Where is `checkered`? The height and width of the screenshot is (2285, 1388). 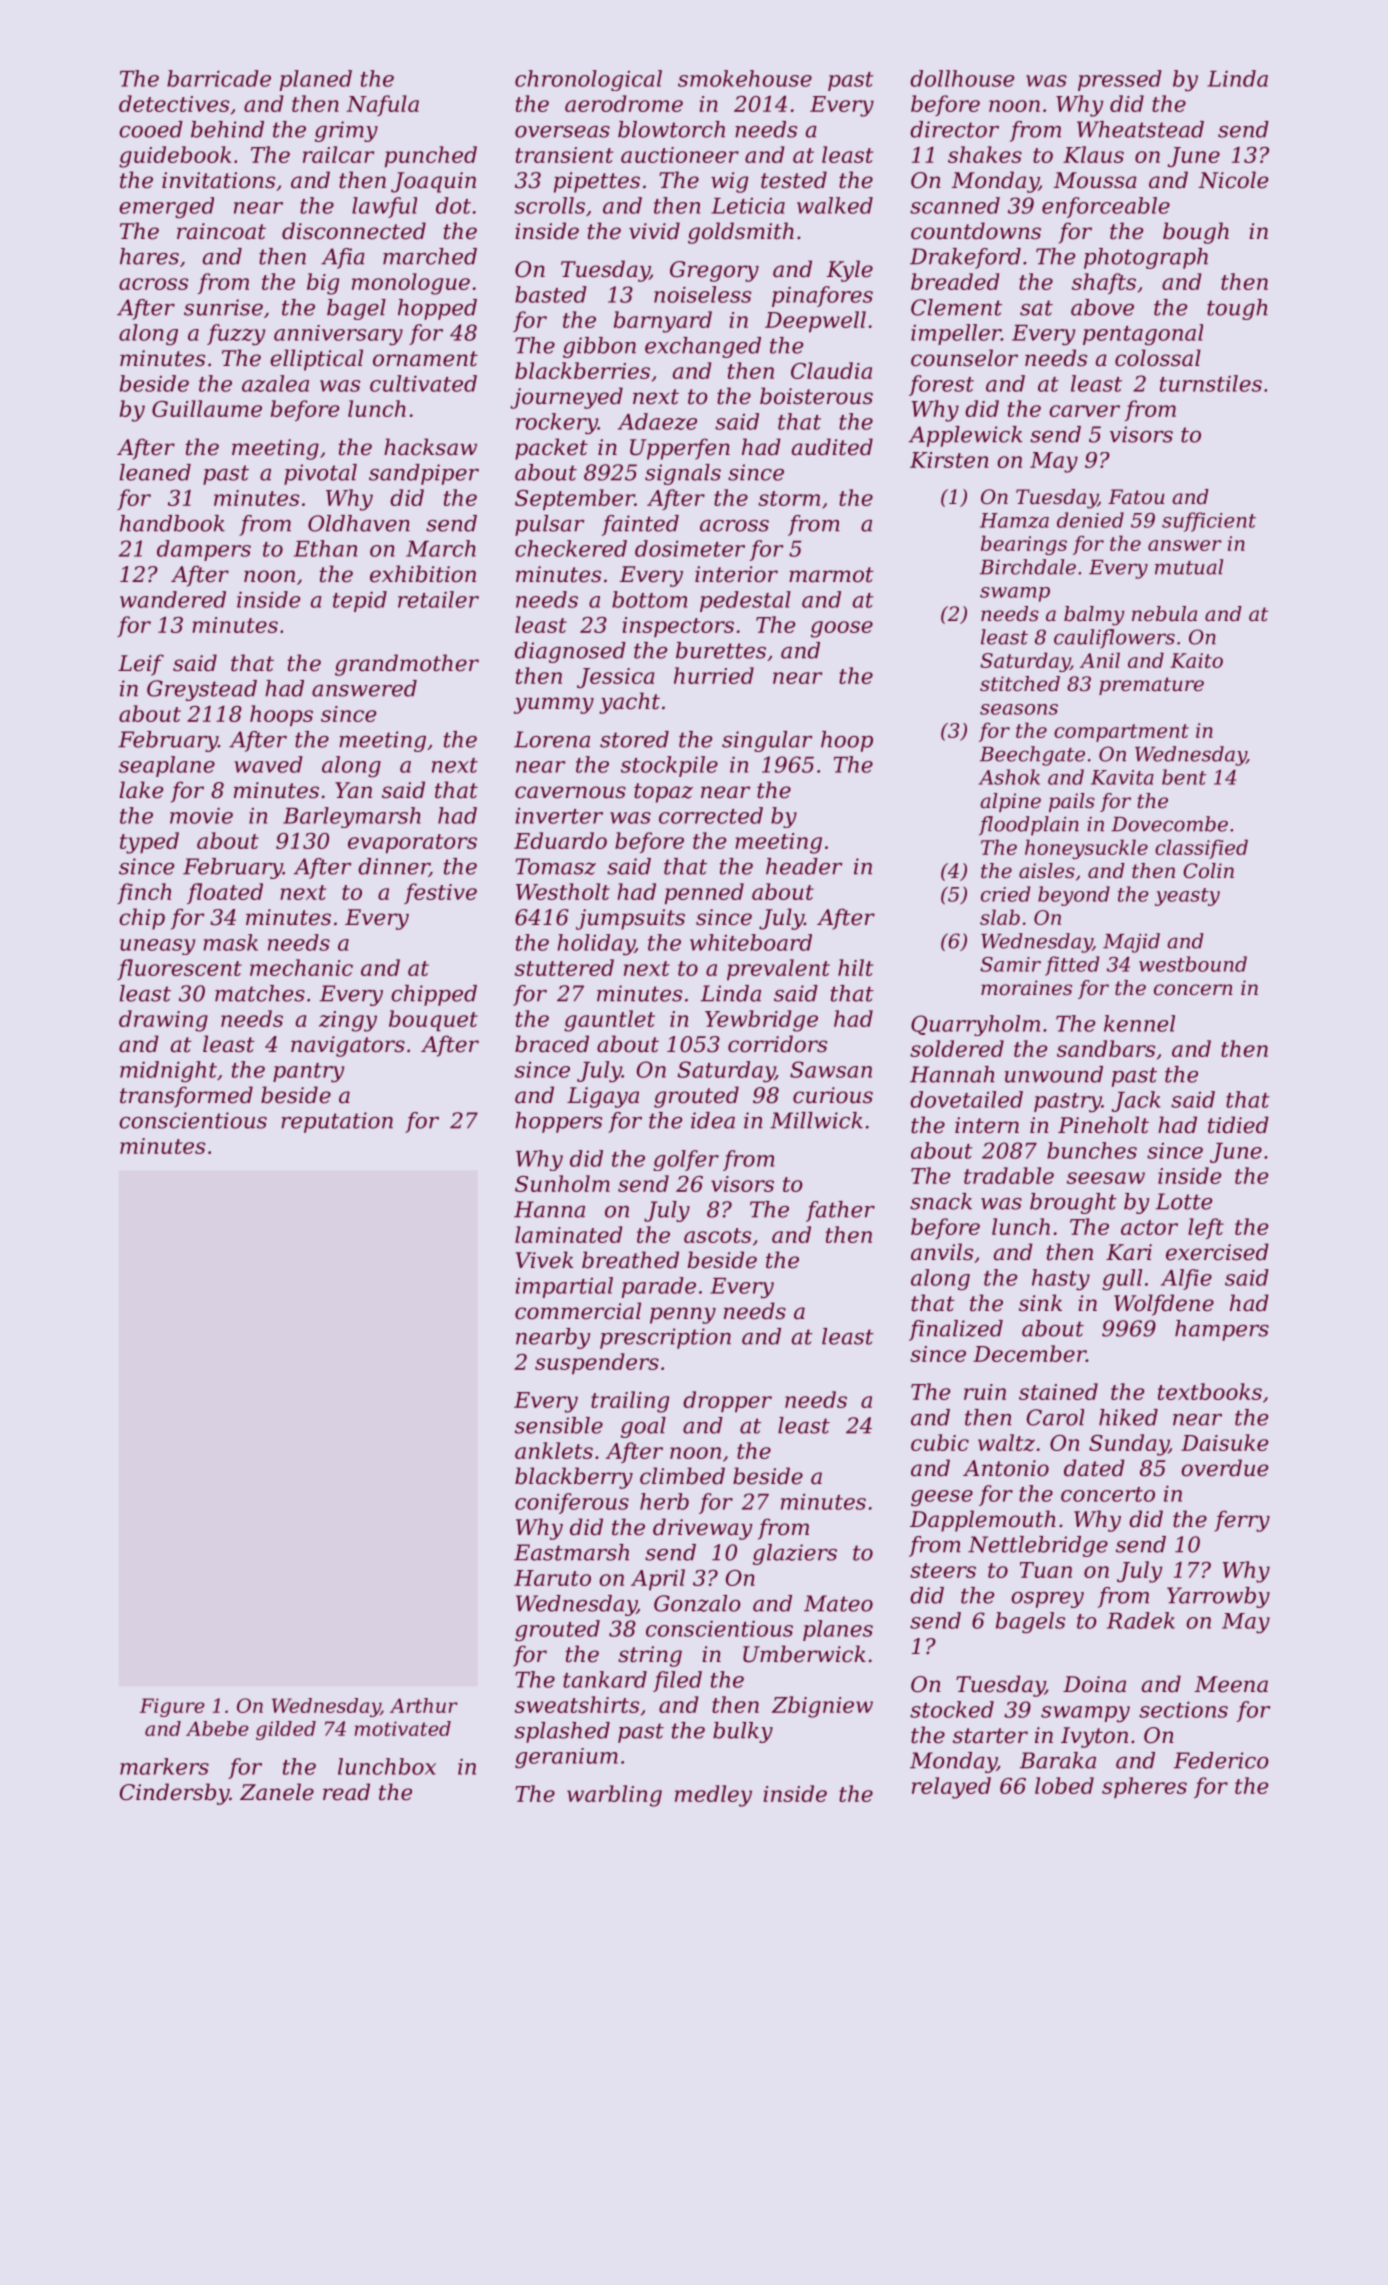
checkered is located at coordinates (571, 548).
